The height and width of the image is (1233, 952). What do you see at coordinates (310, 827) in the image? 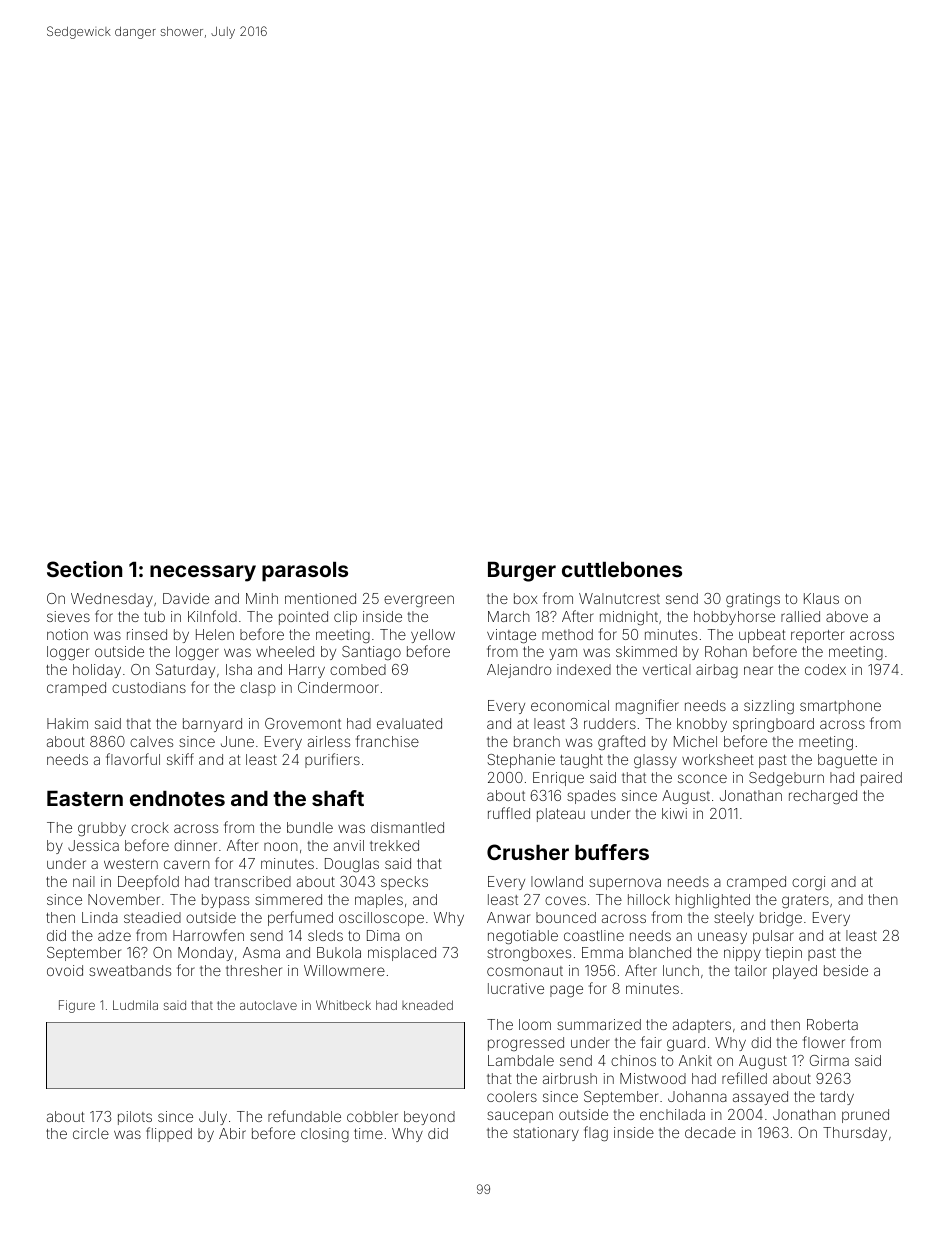
I see `bundle` at bounding box center [310, 827].
